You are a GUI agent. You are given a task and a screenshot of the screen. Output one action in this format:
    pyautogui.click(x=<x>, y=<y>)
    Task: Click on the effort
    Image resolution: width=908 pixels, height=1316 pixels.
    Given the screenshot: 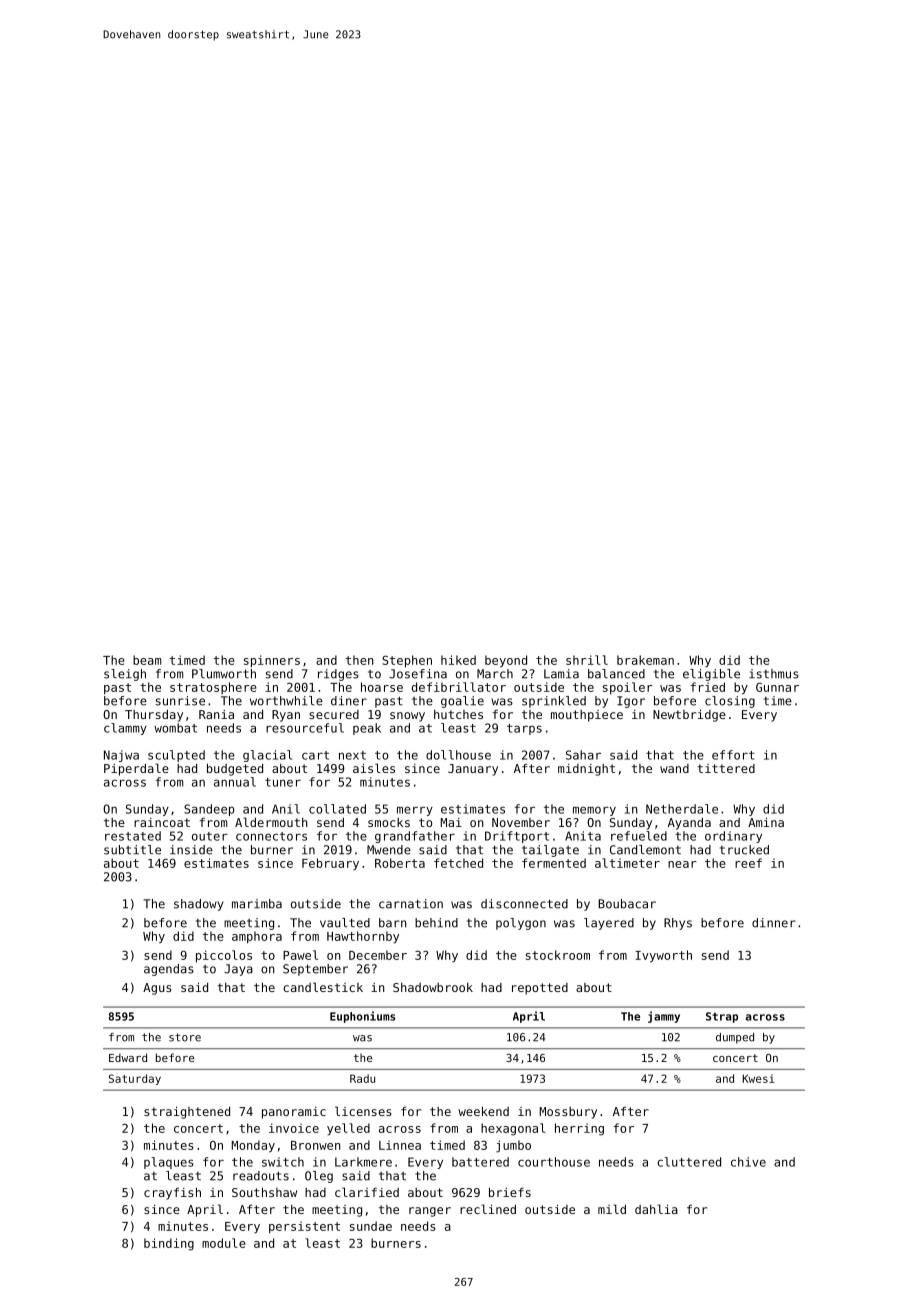 What is the action you would take?
    pyautogui.click(x=733, y=755)
